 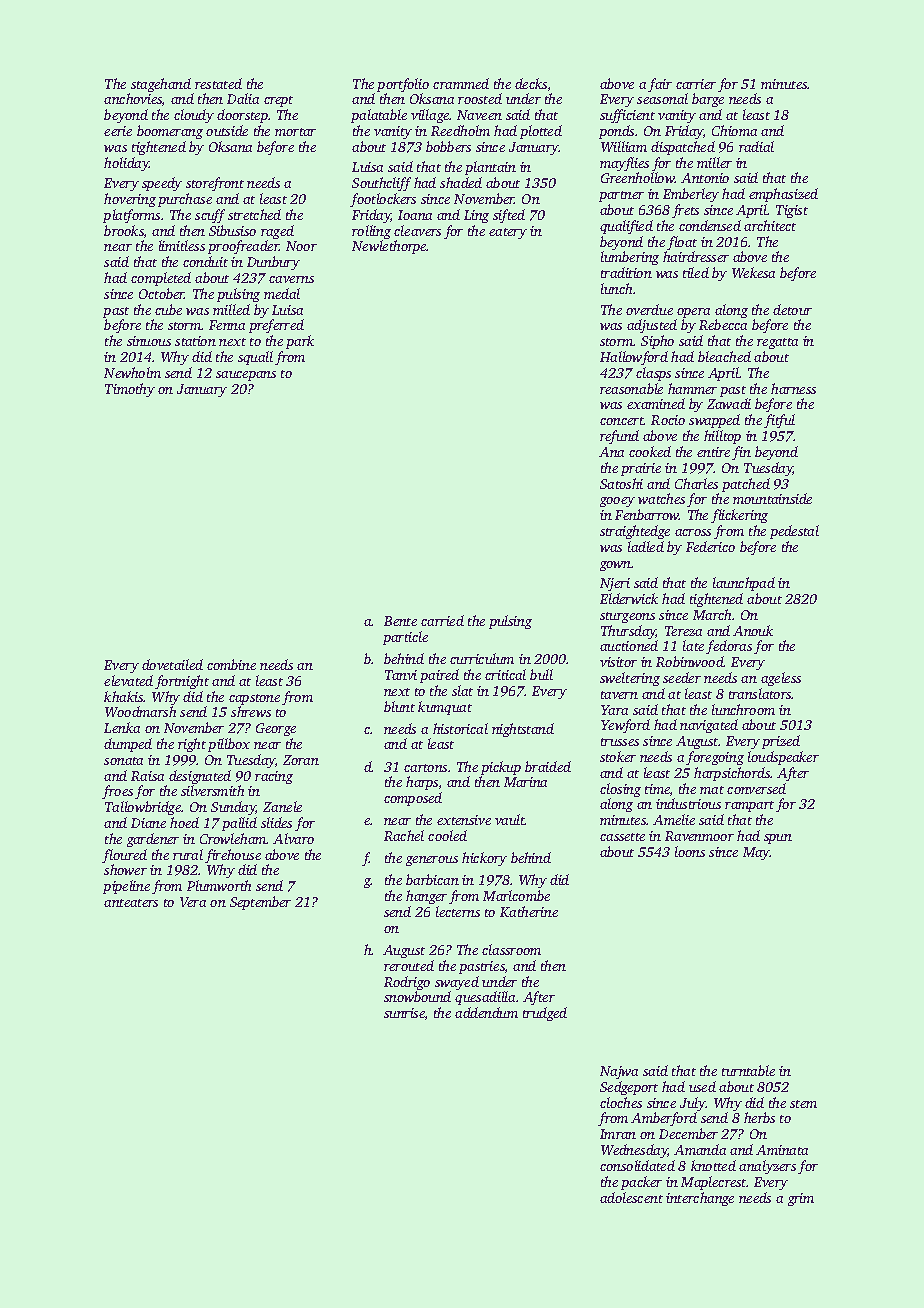 I want to click on storefront, so click(x=215, y=184).
